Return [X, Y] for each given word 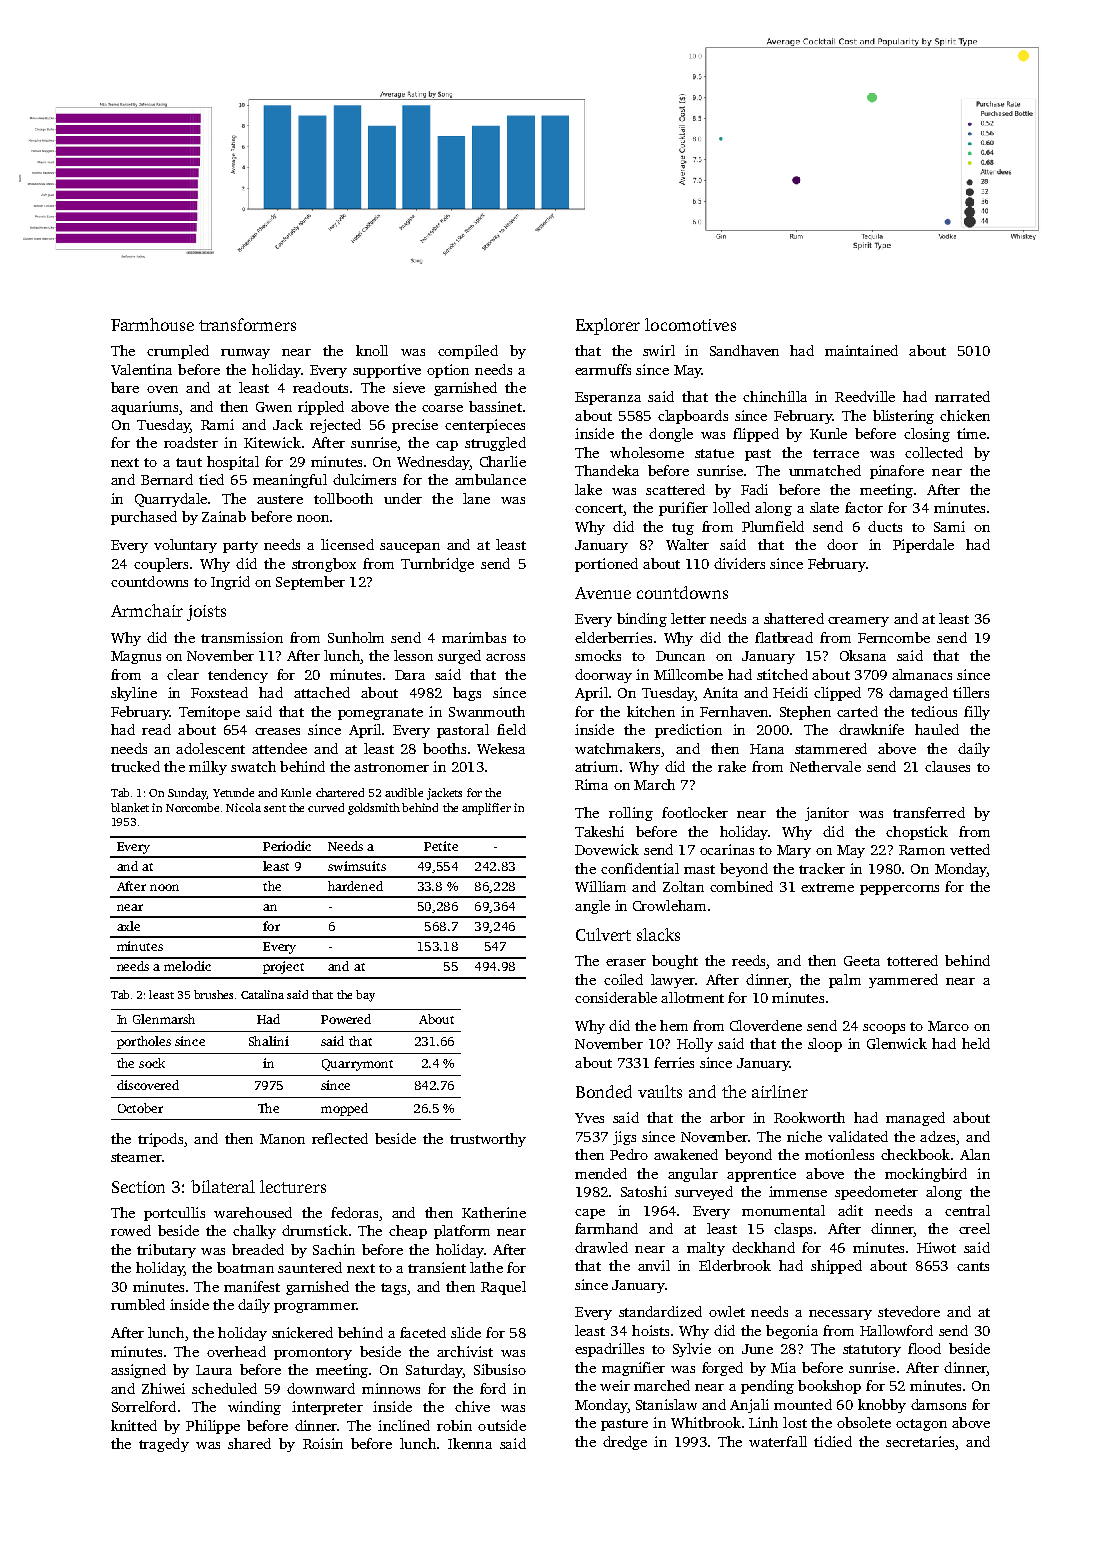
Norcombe [192, 807]
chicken [965, 415]
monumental [783, 1210]
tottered [912, 960]
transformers [247, 324]
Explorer [608, 326]
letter [688, 618]
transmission [242, 637]
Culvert [603, 934]
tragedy [164, 1445]
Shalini [269, 1041]
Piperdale [923, 546]
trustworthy [488, 1140]
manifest [252, 1286]
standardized [660, 1311]
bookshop [829, 1387]
